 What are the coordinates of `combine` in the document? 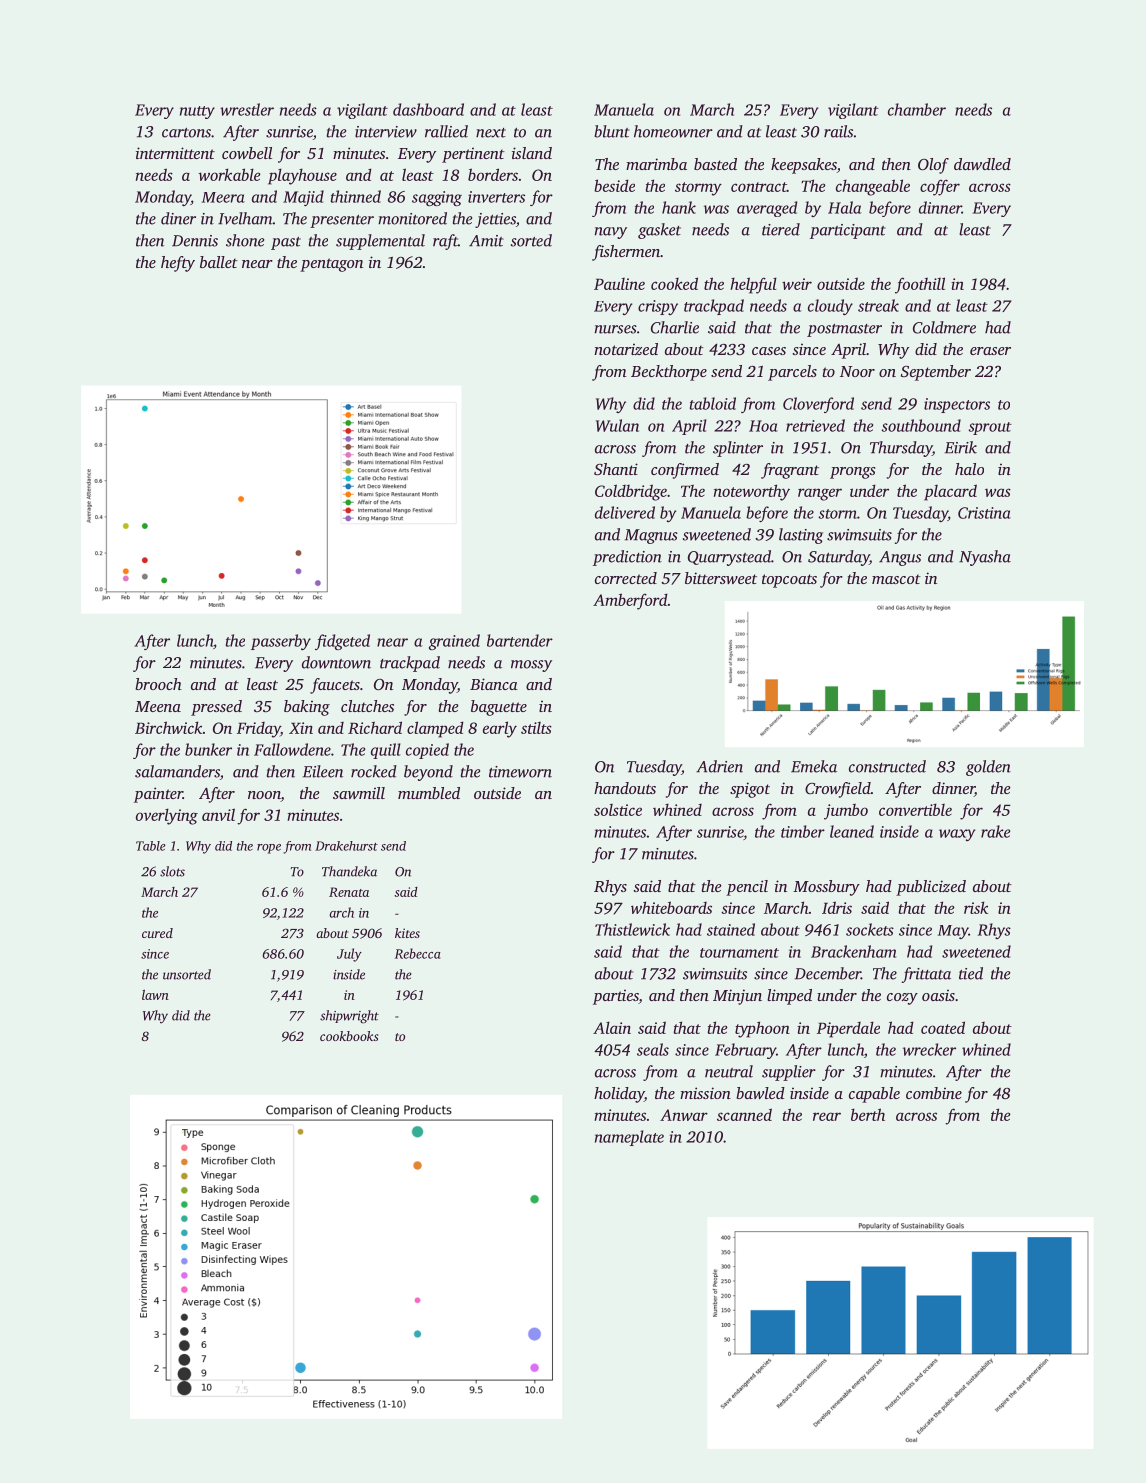 It's located at (934, 1093).
